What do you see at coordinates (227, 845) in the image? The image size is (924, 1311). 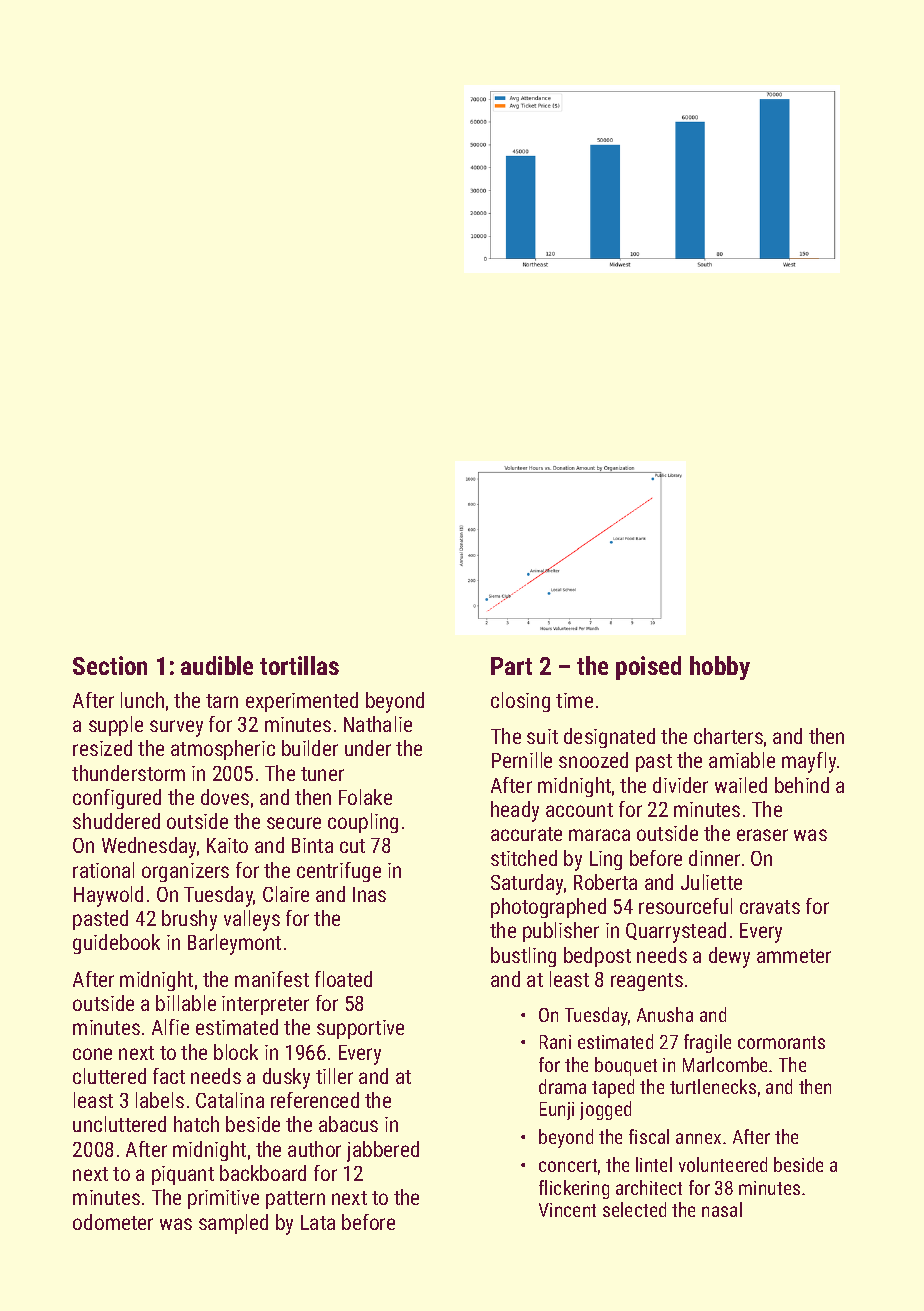 I see `Kaito` at bounding box center [227, 845].
